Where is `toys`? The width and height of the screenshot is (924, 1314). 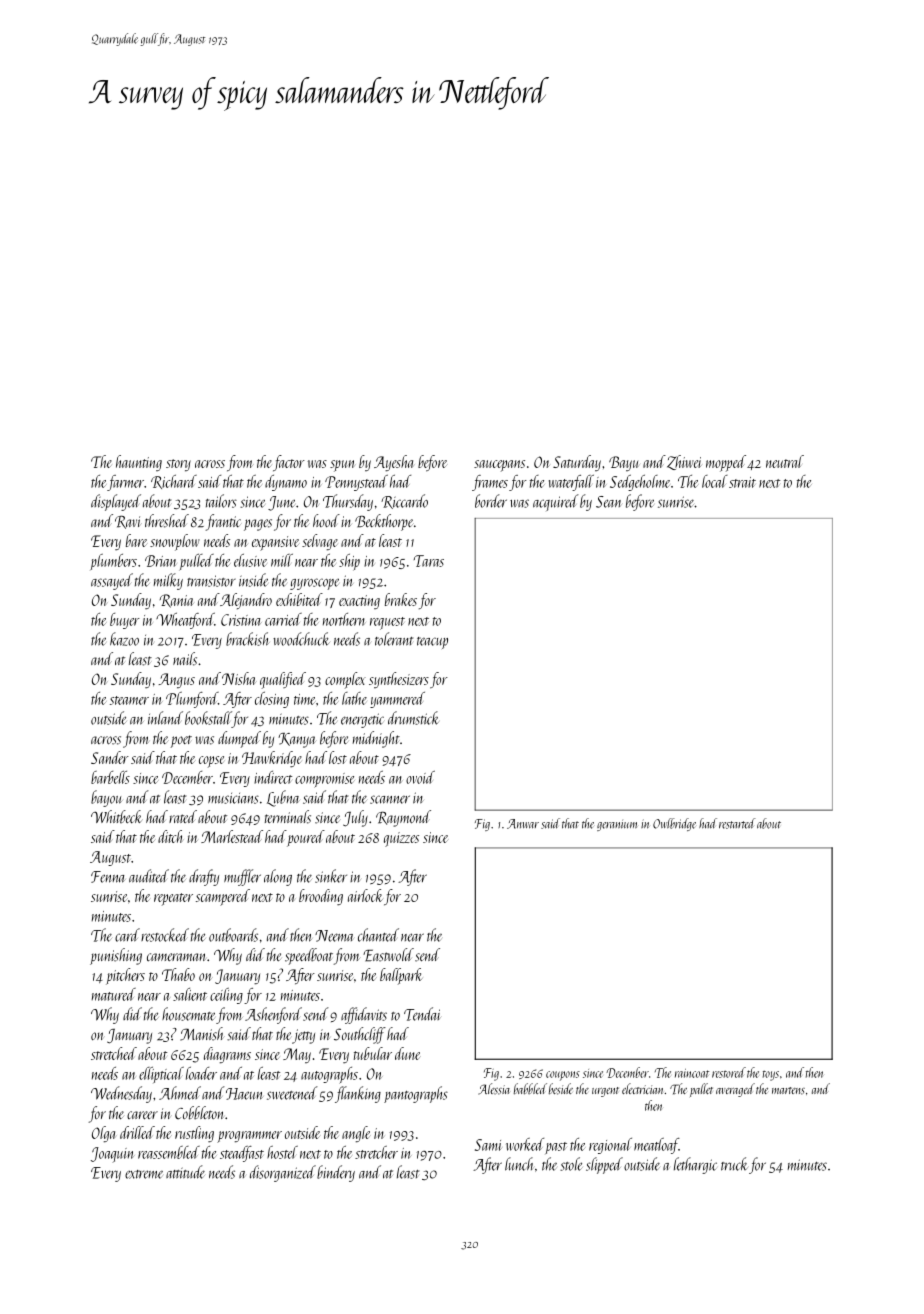 toys is located at coordinates (771, 1076).
